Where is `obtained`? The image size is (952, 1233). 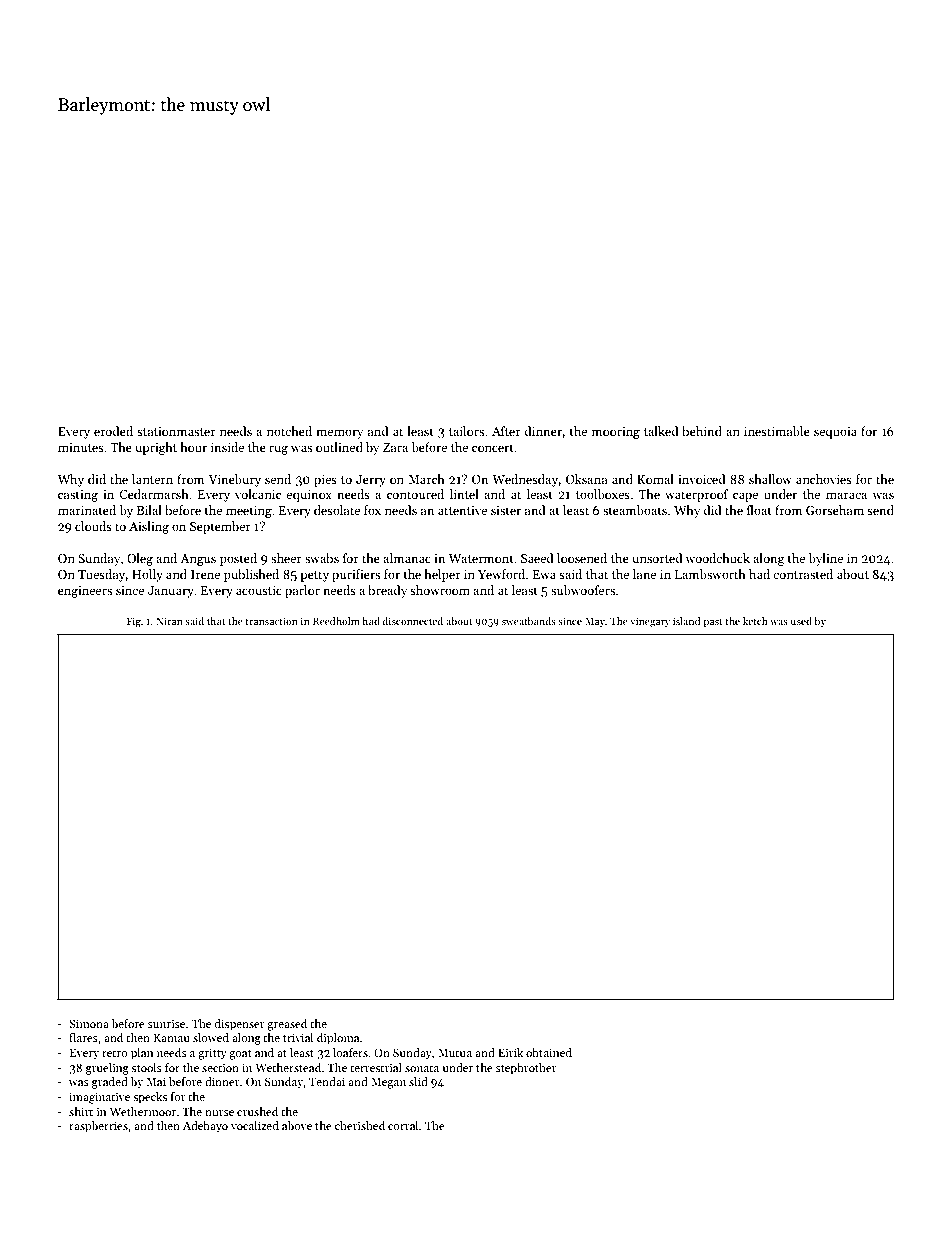 obtained is located at coordinates (549, 1052).
